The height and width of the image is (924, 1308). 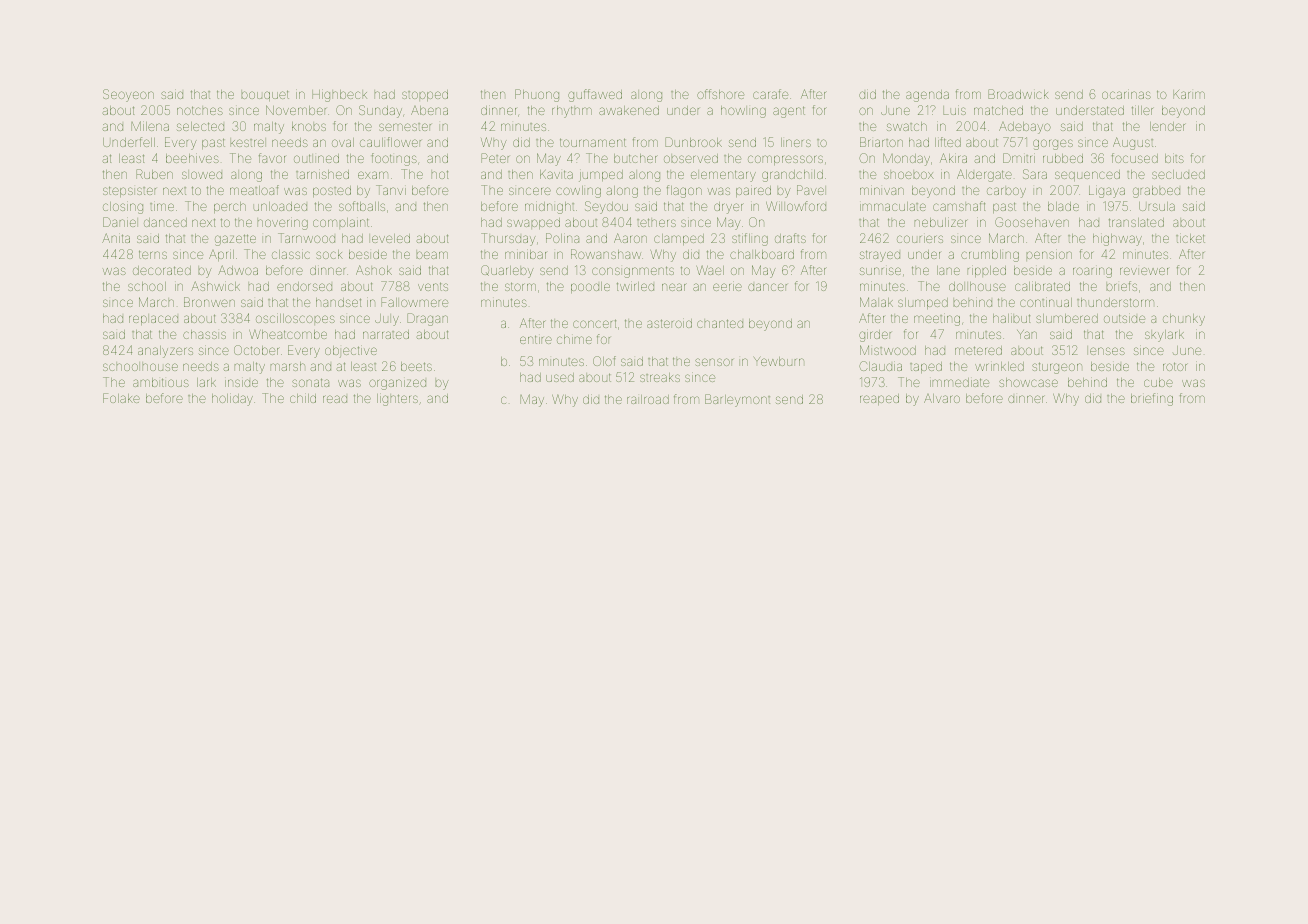 What do you see at coordinates (537, 95) in the image?
I see `Phuong` at bounding box center [537, 95].
